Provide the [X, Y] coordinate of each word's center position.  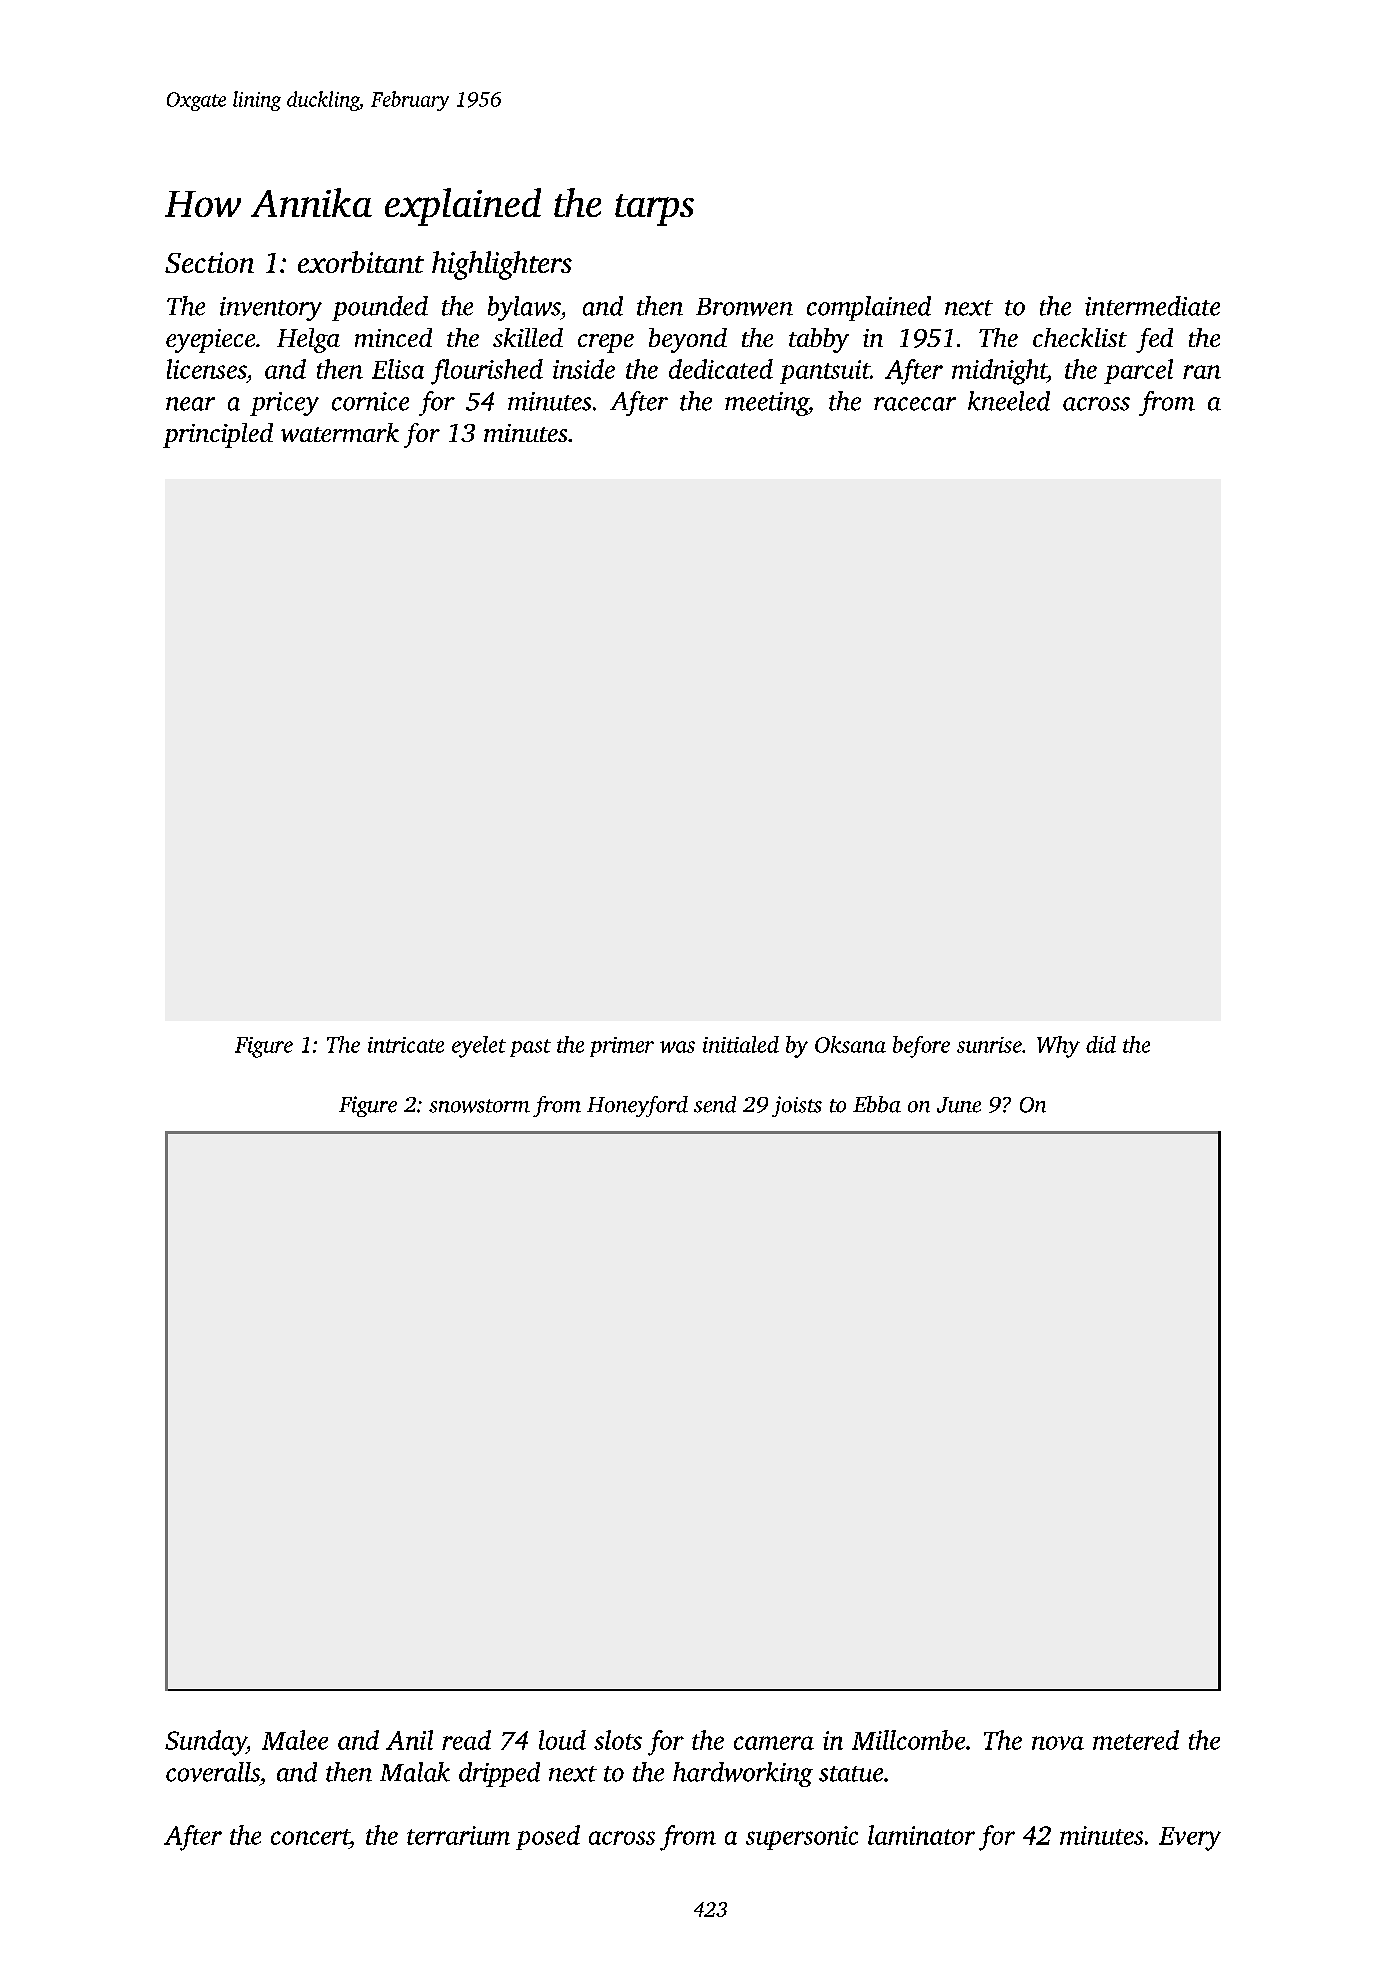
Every [1190, 1839]
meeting [766, 404]
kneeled [1009, 401]
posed [548, 1837]
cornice [370, 401]
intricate [406, 1045]
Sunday [206, 1743]
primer [622, 1047]
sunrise [989, 1045]
